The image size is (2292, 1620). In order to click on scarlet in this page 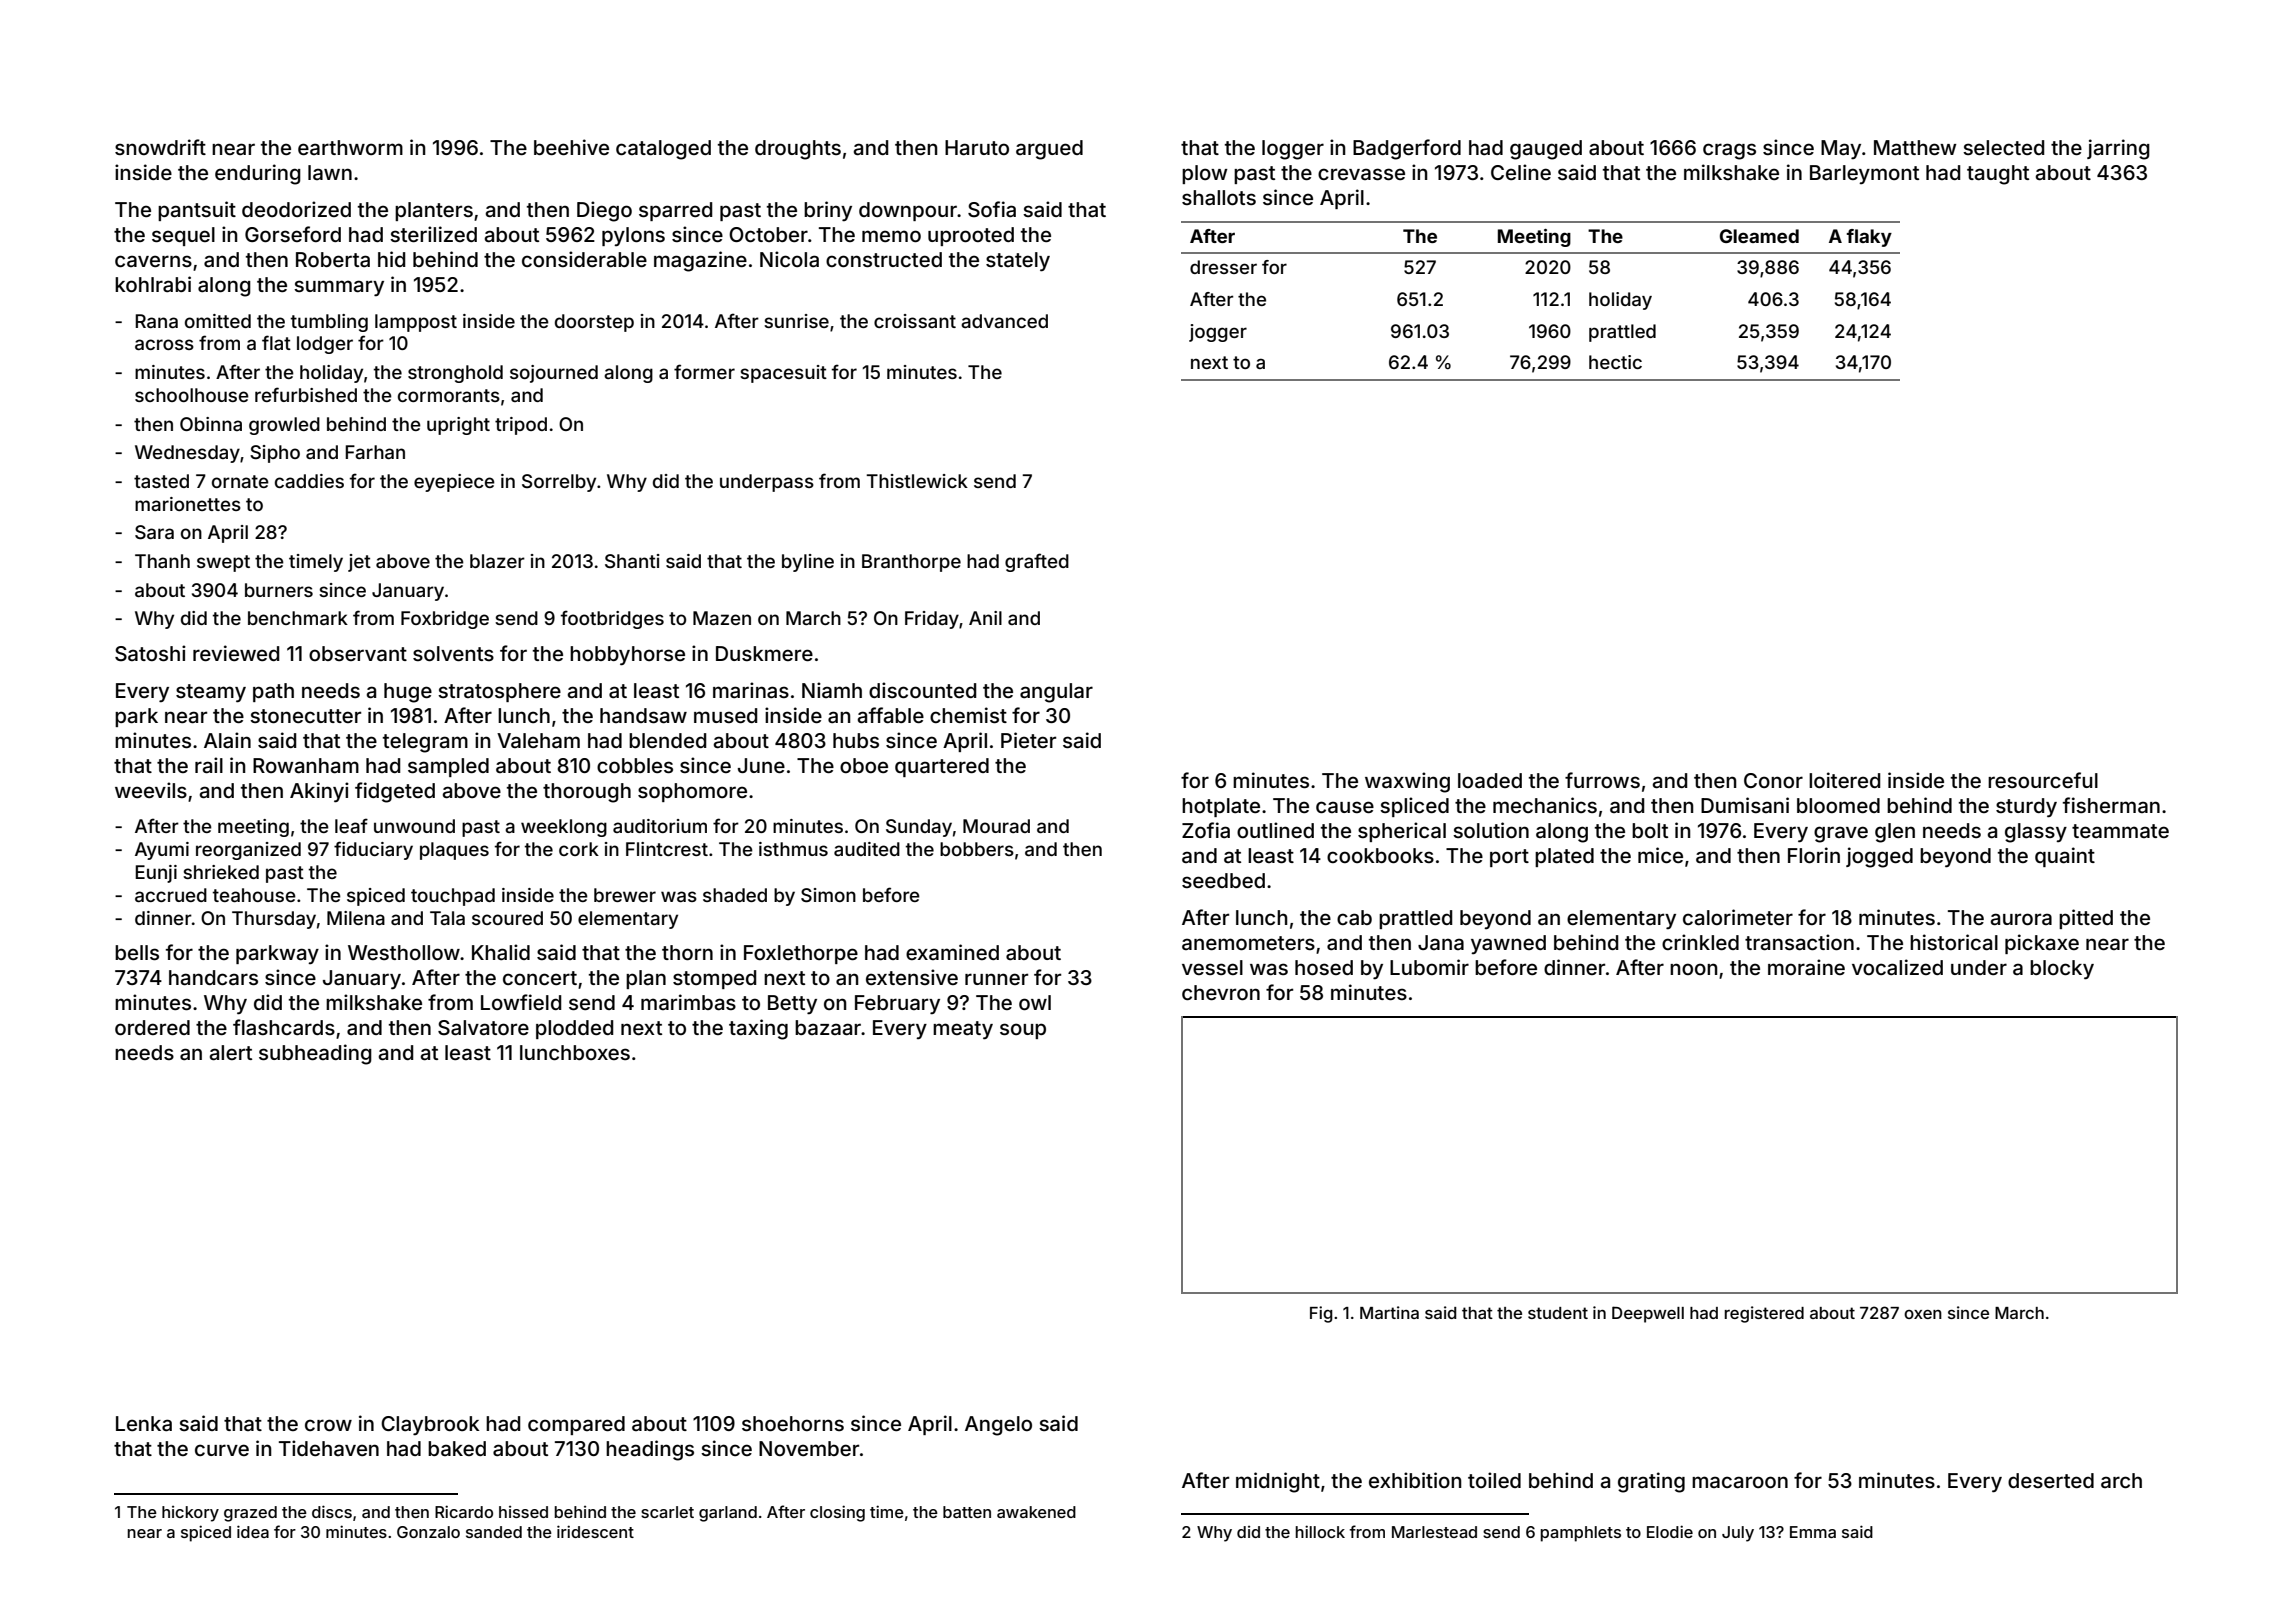, I will do `click(667, 1512)`.
